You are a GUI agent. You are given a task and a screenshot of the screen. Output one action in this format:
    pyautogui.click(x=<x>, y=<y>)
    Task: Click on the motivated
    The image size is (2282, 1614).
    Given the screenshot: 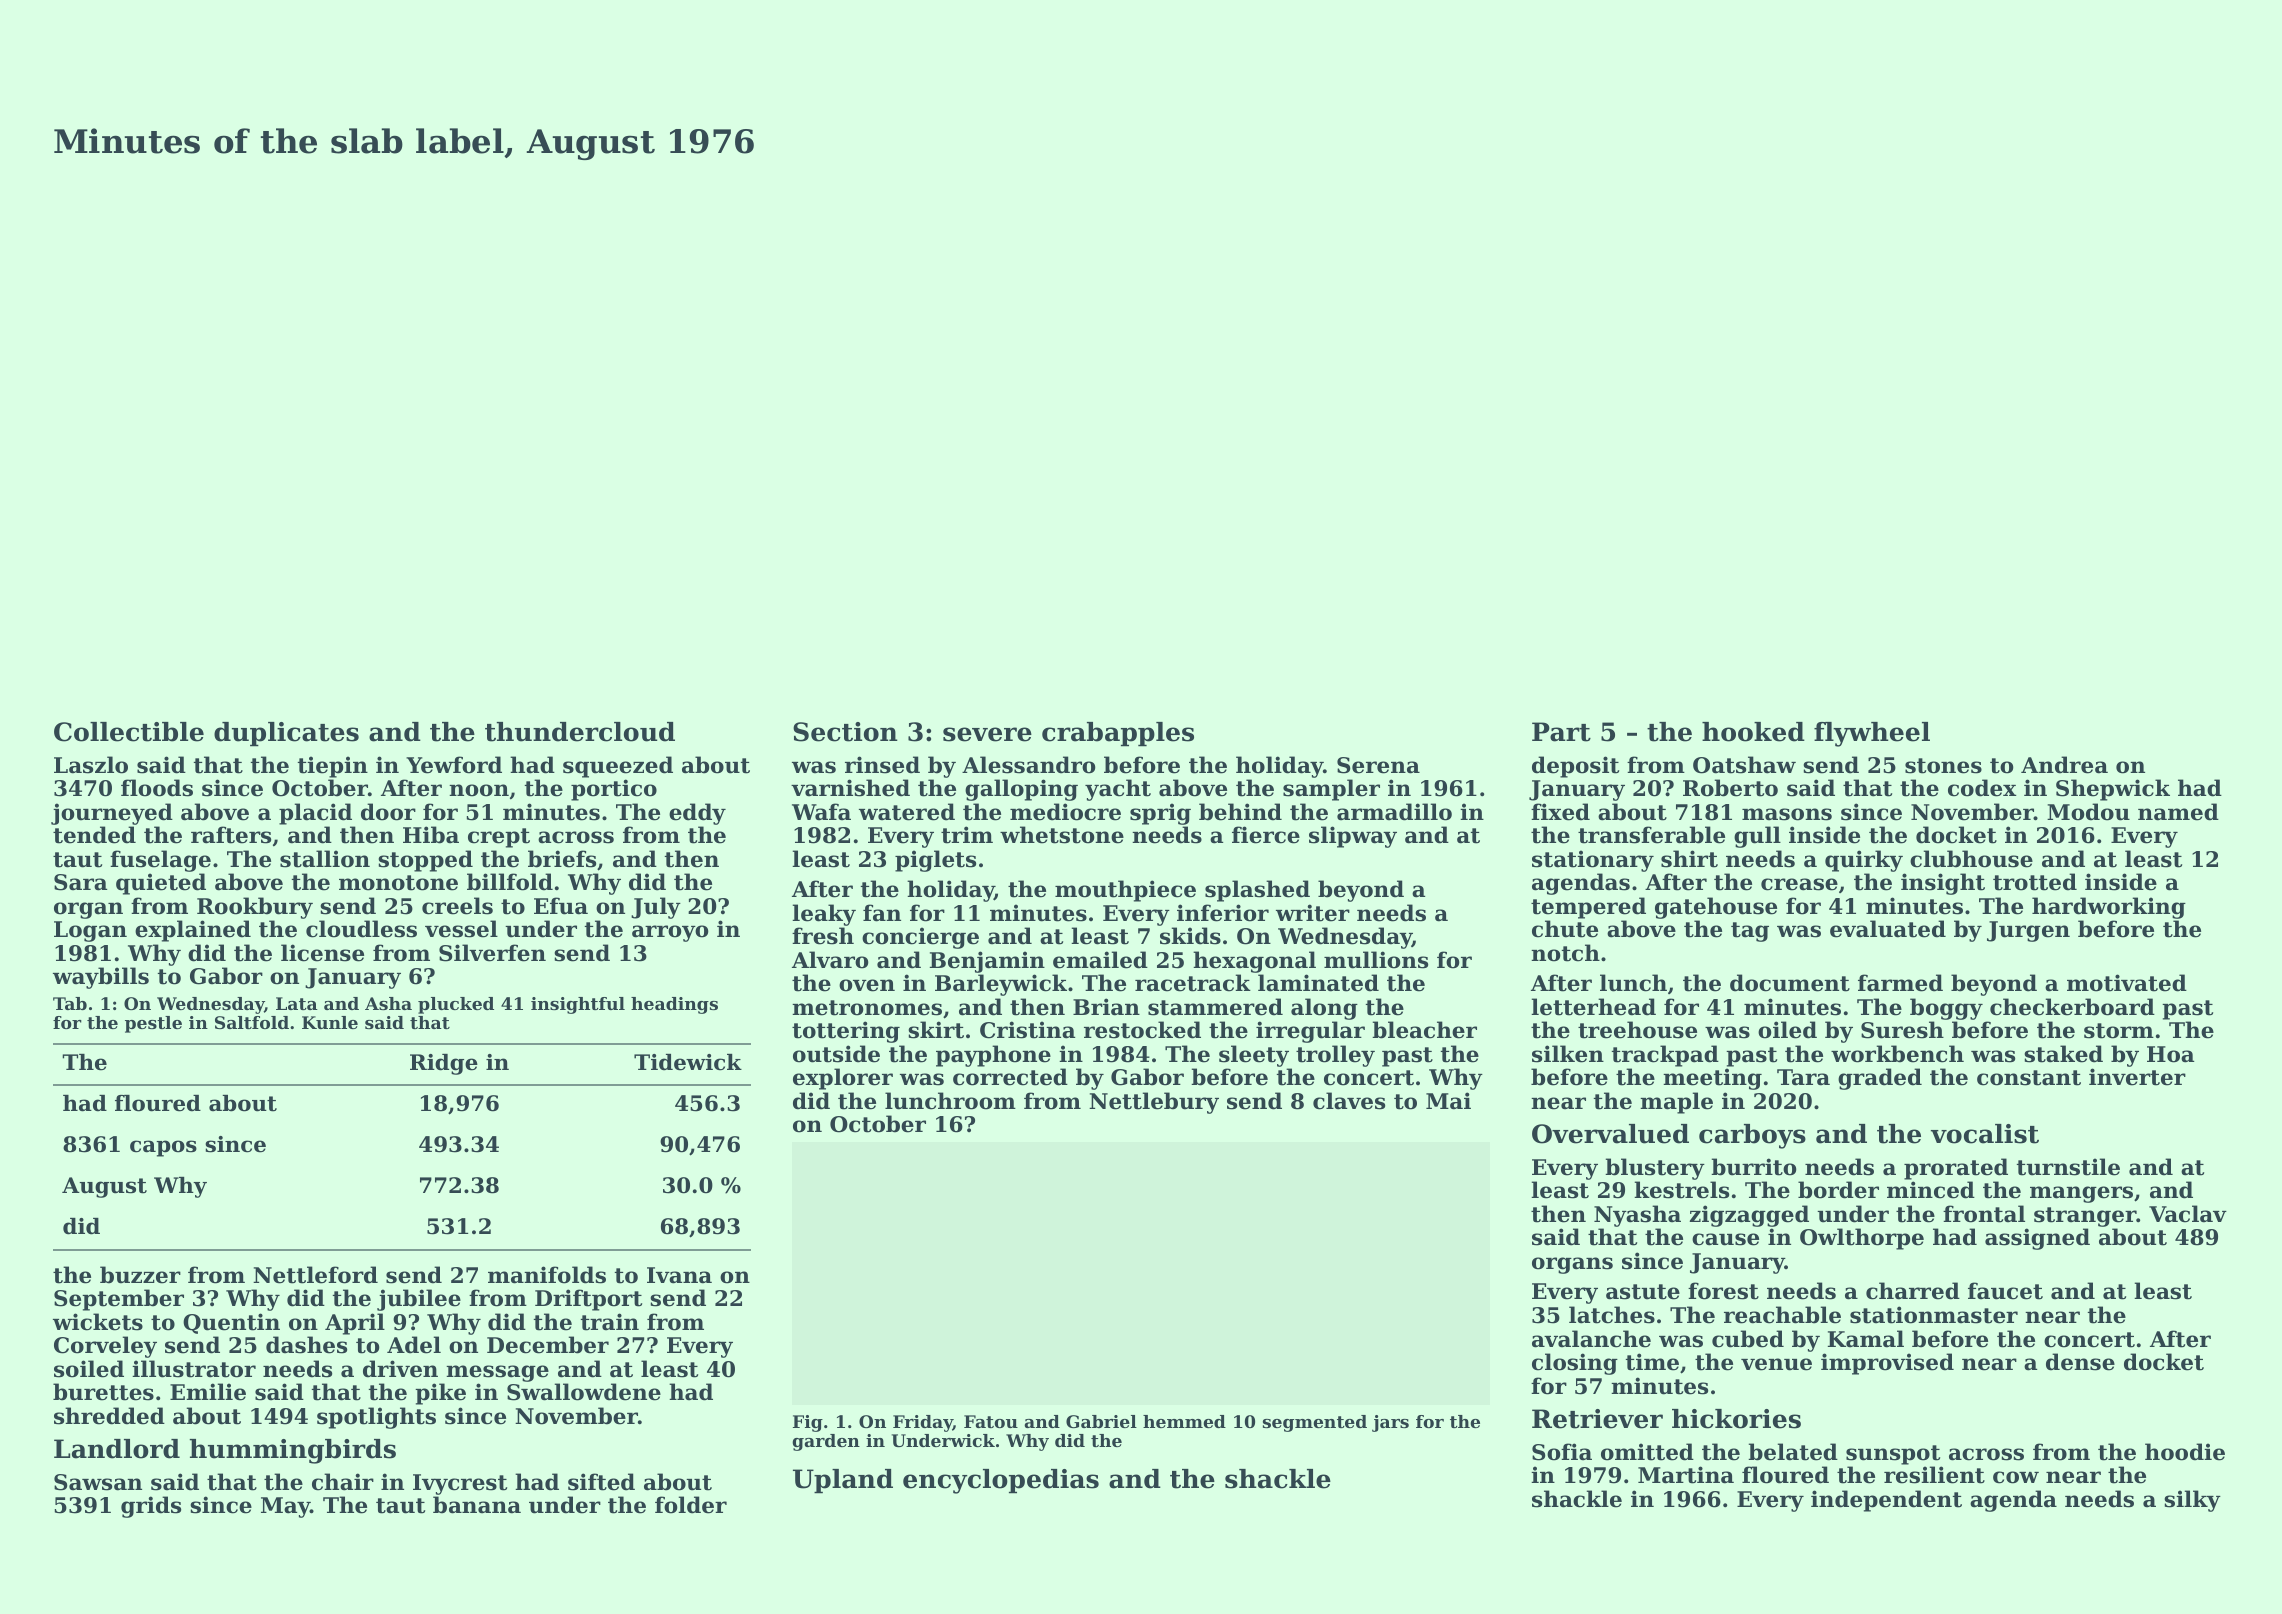 What is the action you would take?
    pyautogui.click(x=2127, y=983)
